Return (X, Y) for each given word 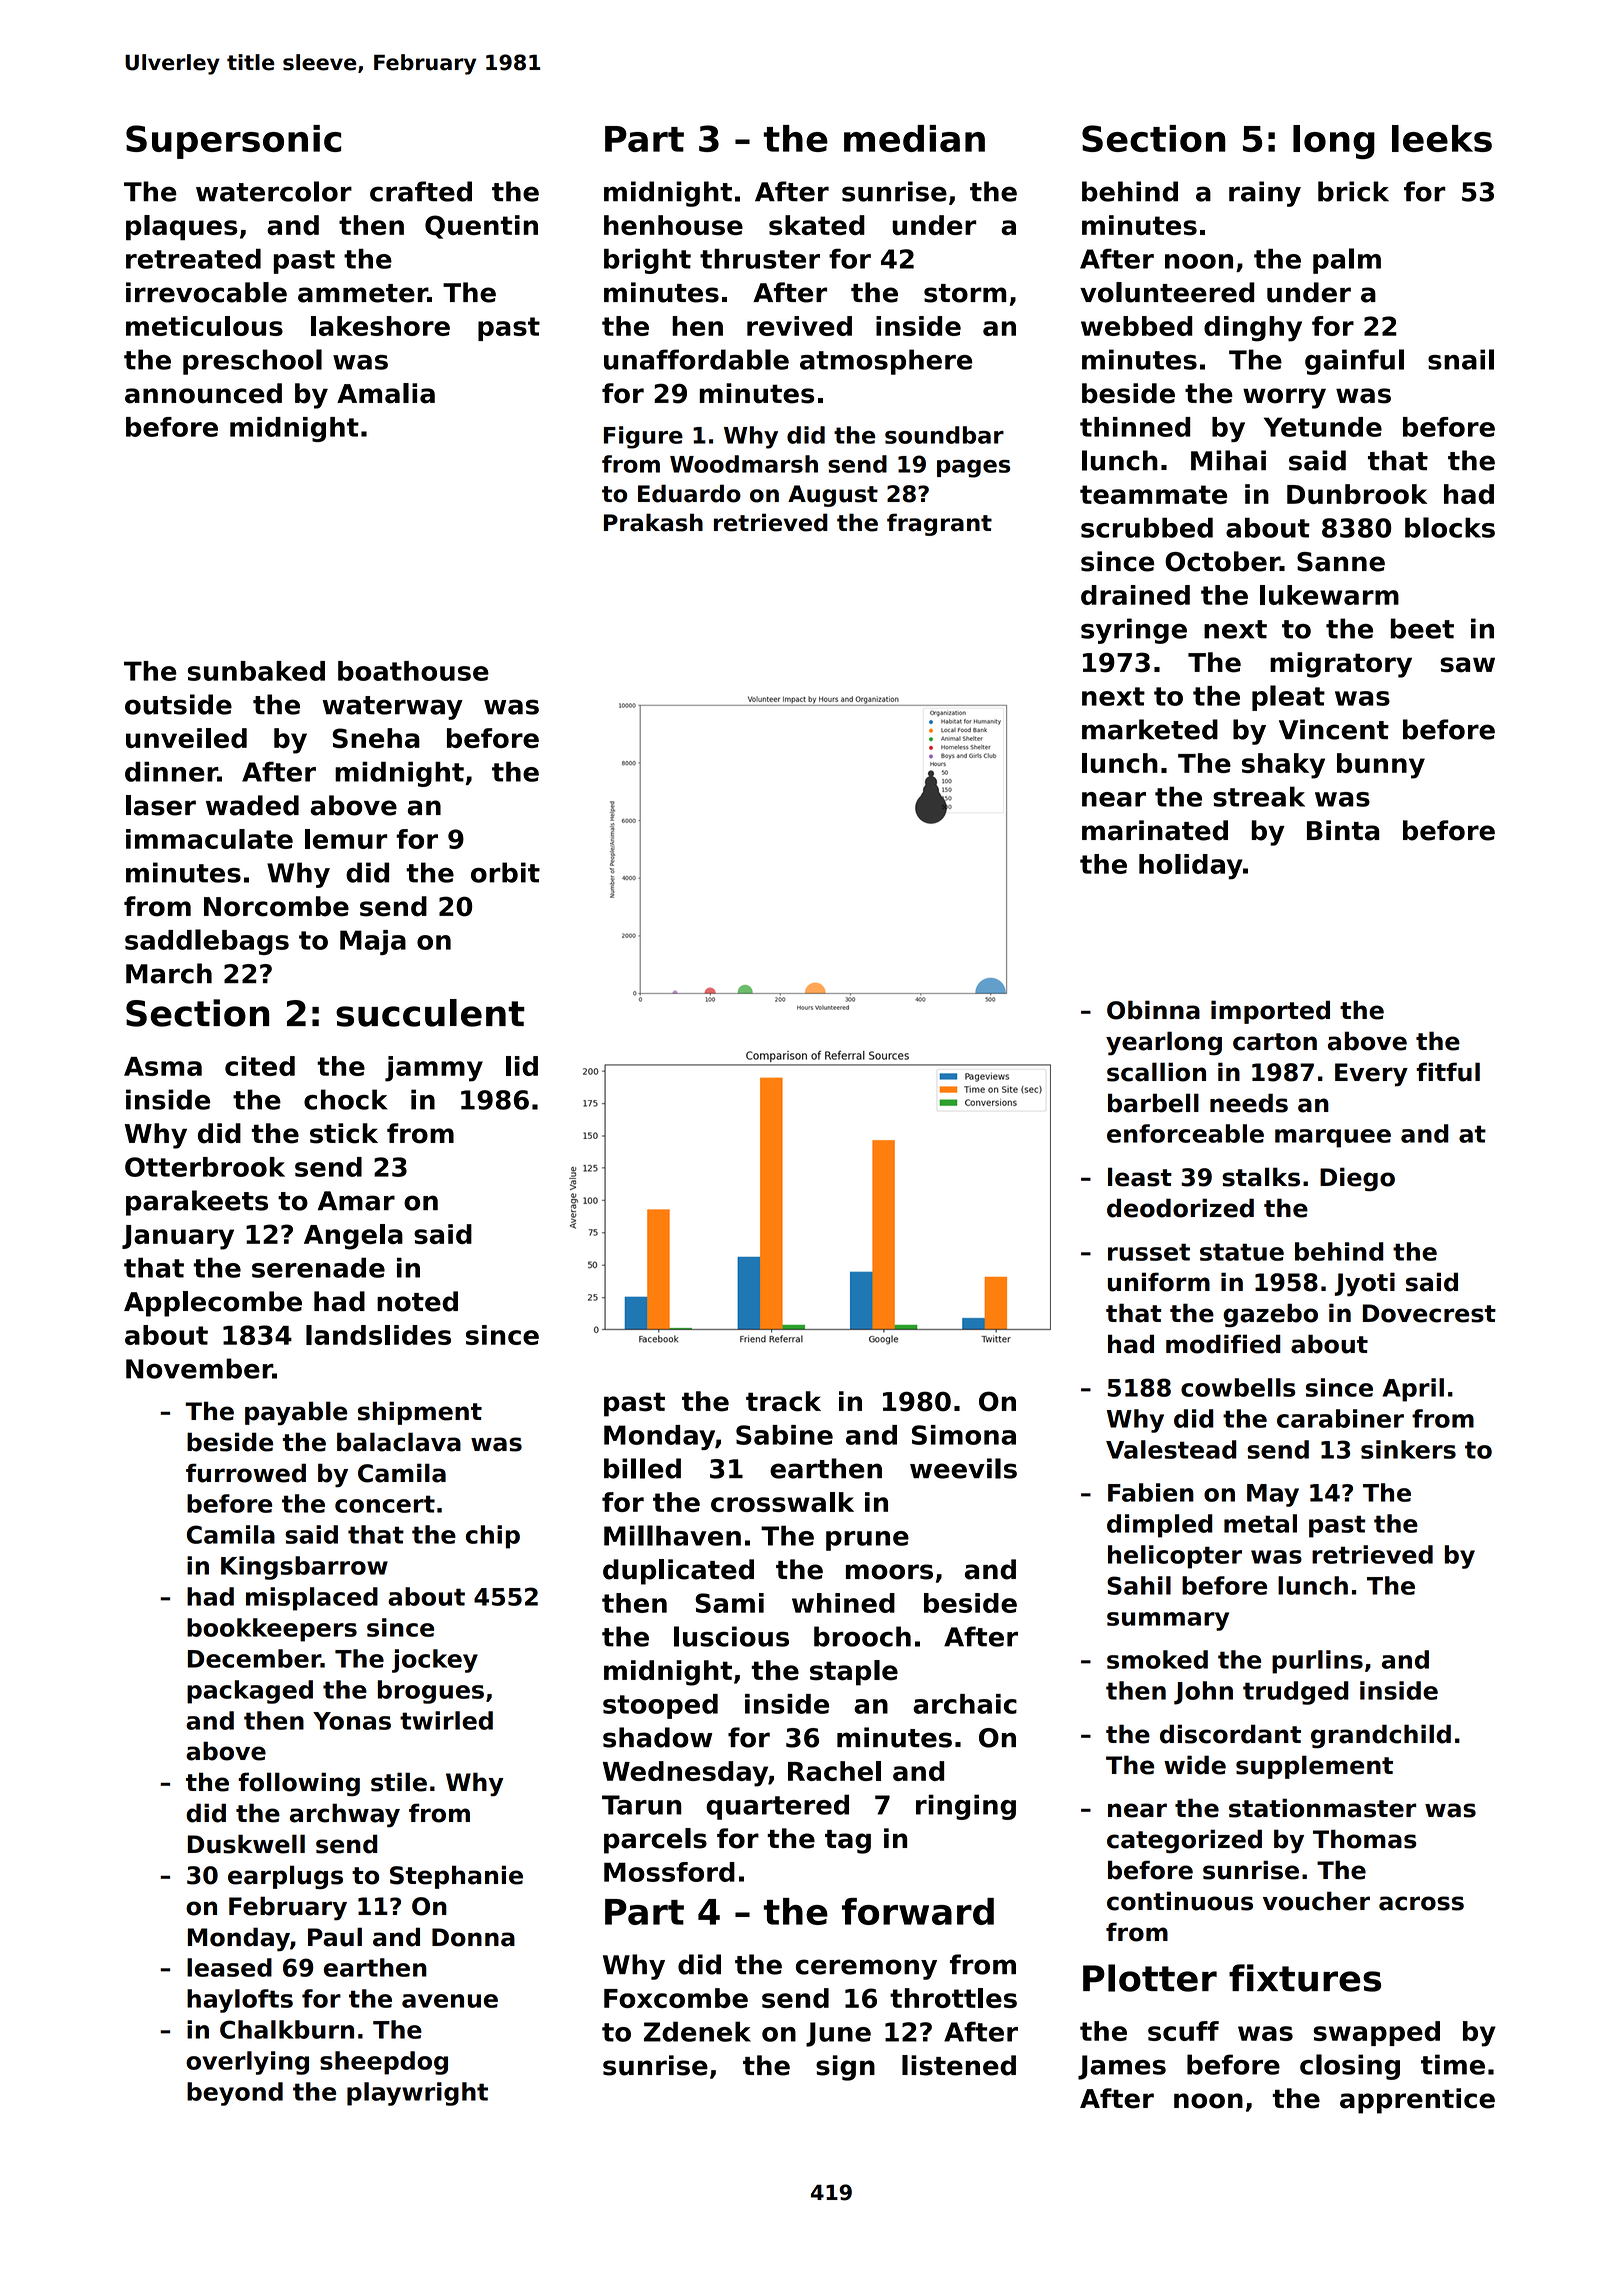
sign (845, 2068)
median (914, 138)
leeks (1442, 138)
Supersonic (233, 142)
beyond (235, 2094)
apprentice (1417, 2101)
